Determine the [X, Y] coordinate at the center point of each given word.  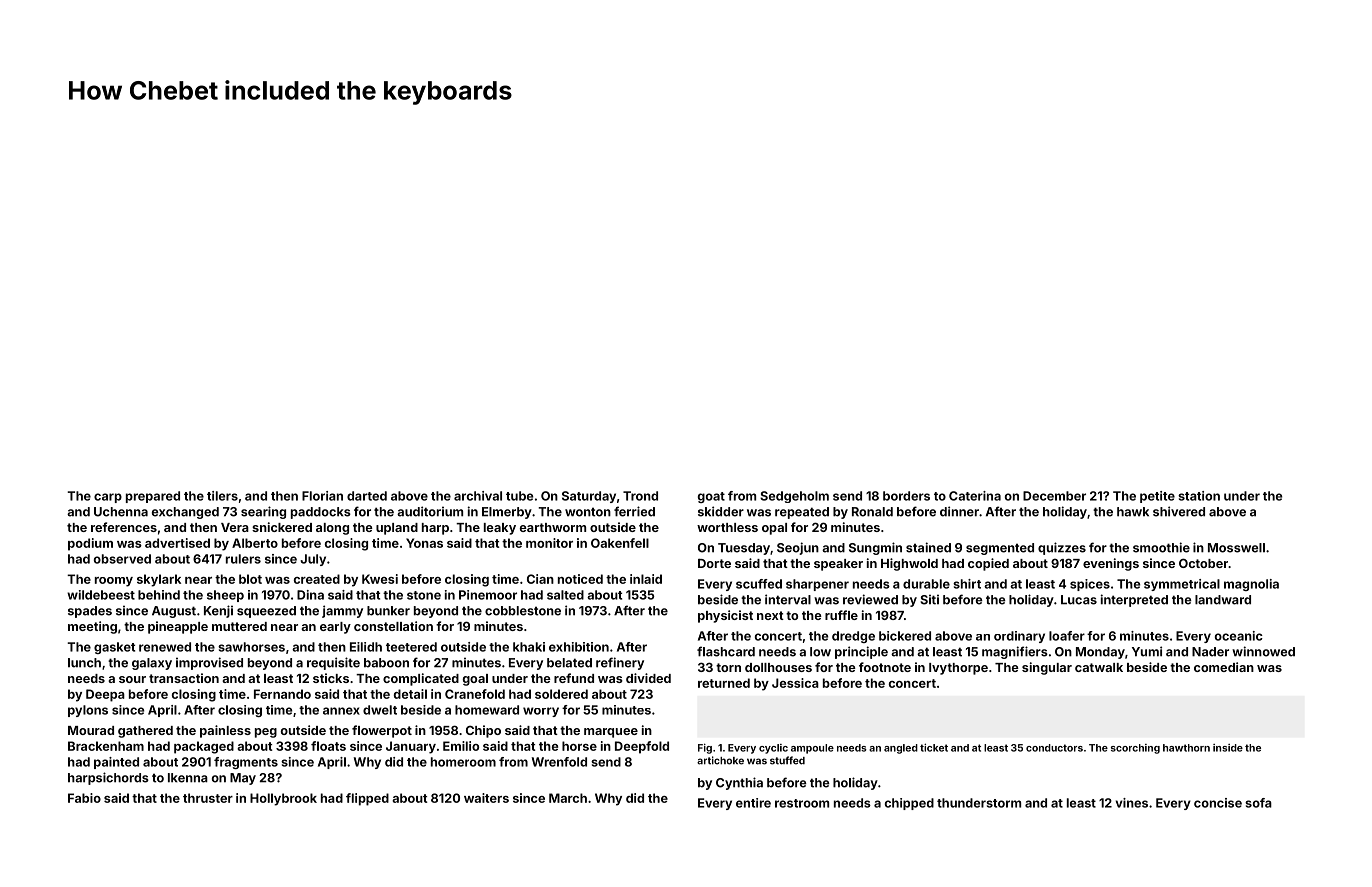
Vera [235, 527]
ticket [934, 747]
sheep [225, 596]
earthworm [553, 527]
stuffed [787, 760]
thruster [208, 798]
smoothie [1161, 547]
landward [1223, 600]
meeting [92, 627]
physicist [725, 616]
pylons [88, 711]
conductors [1054, 748]
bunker [388, 611]
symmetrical [1182, 585]
